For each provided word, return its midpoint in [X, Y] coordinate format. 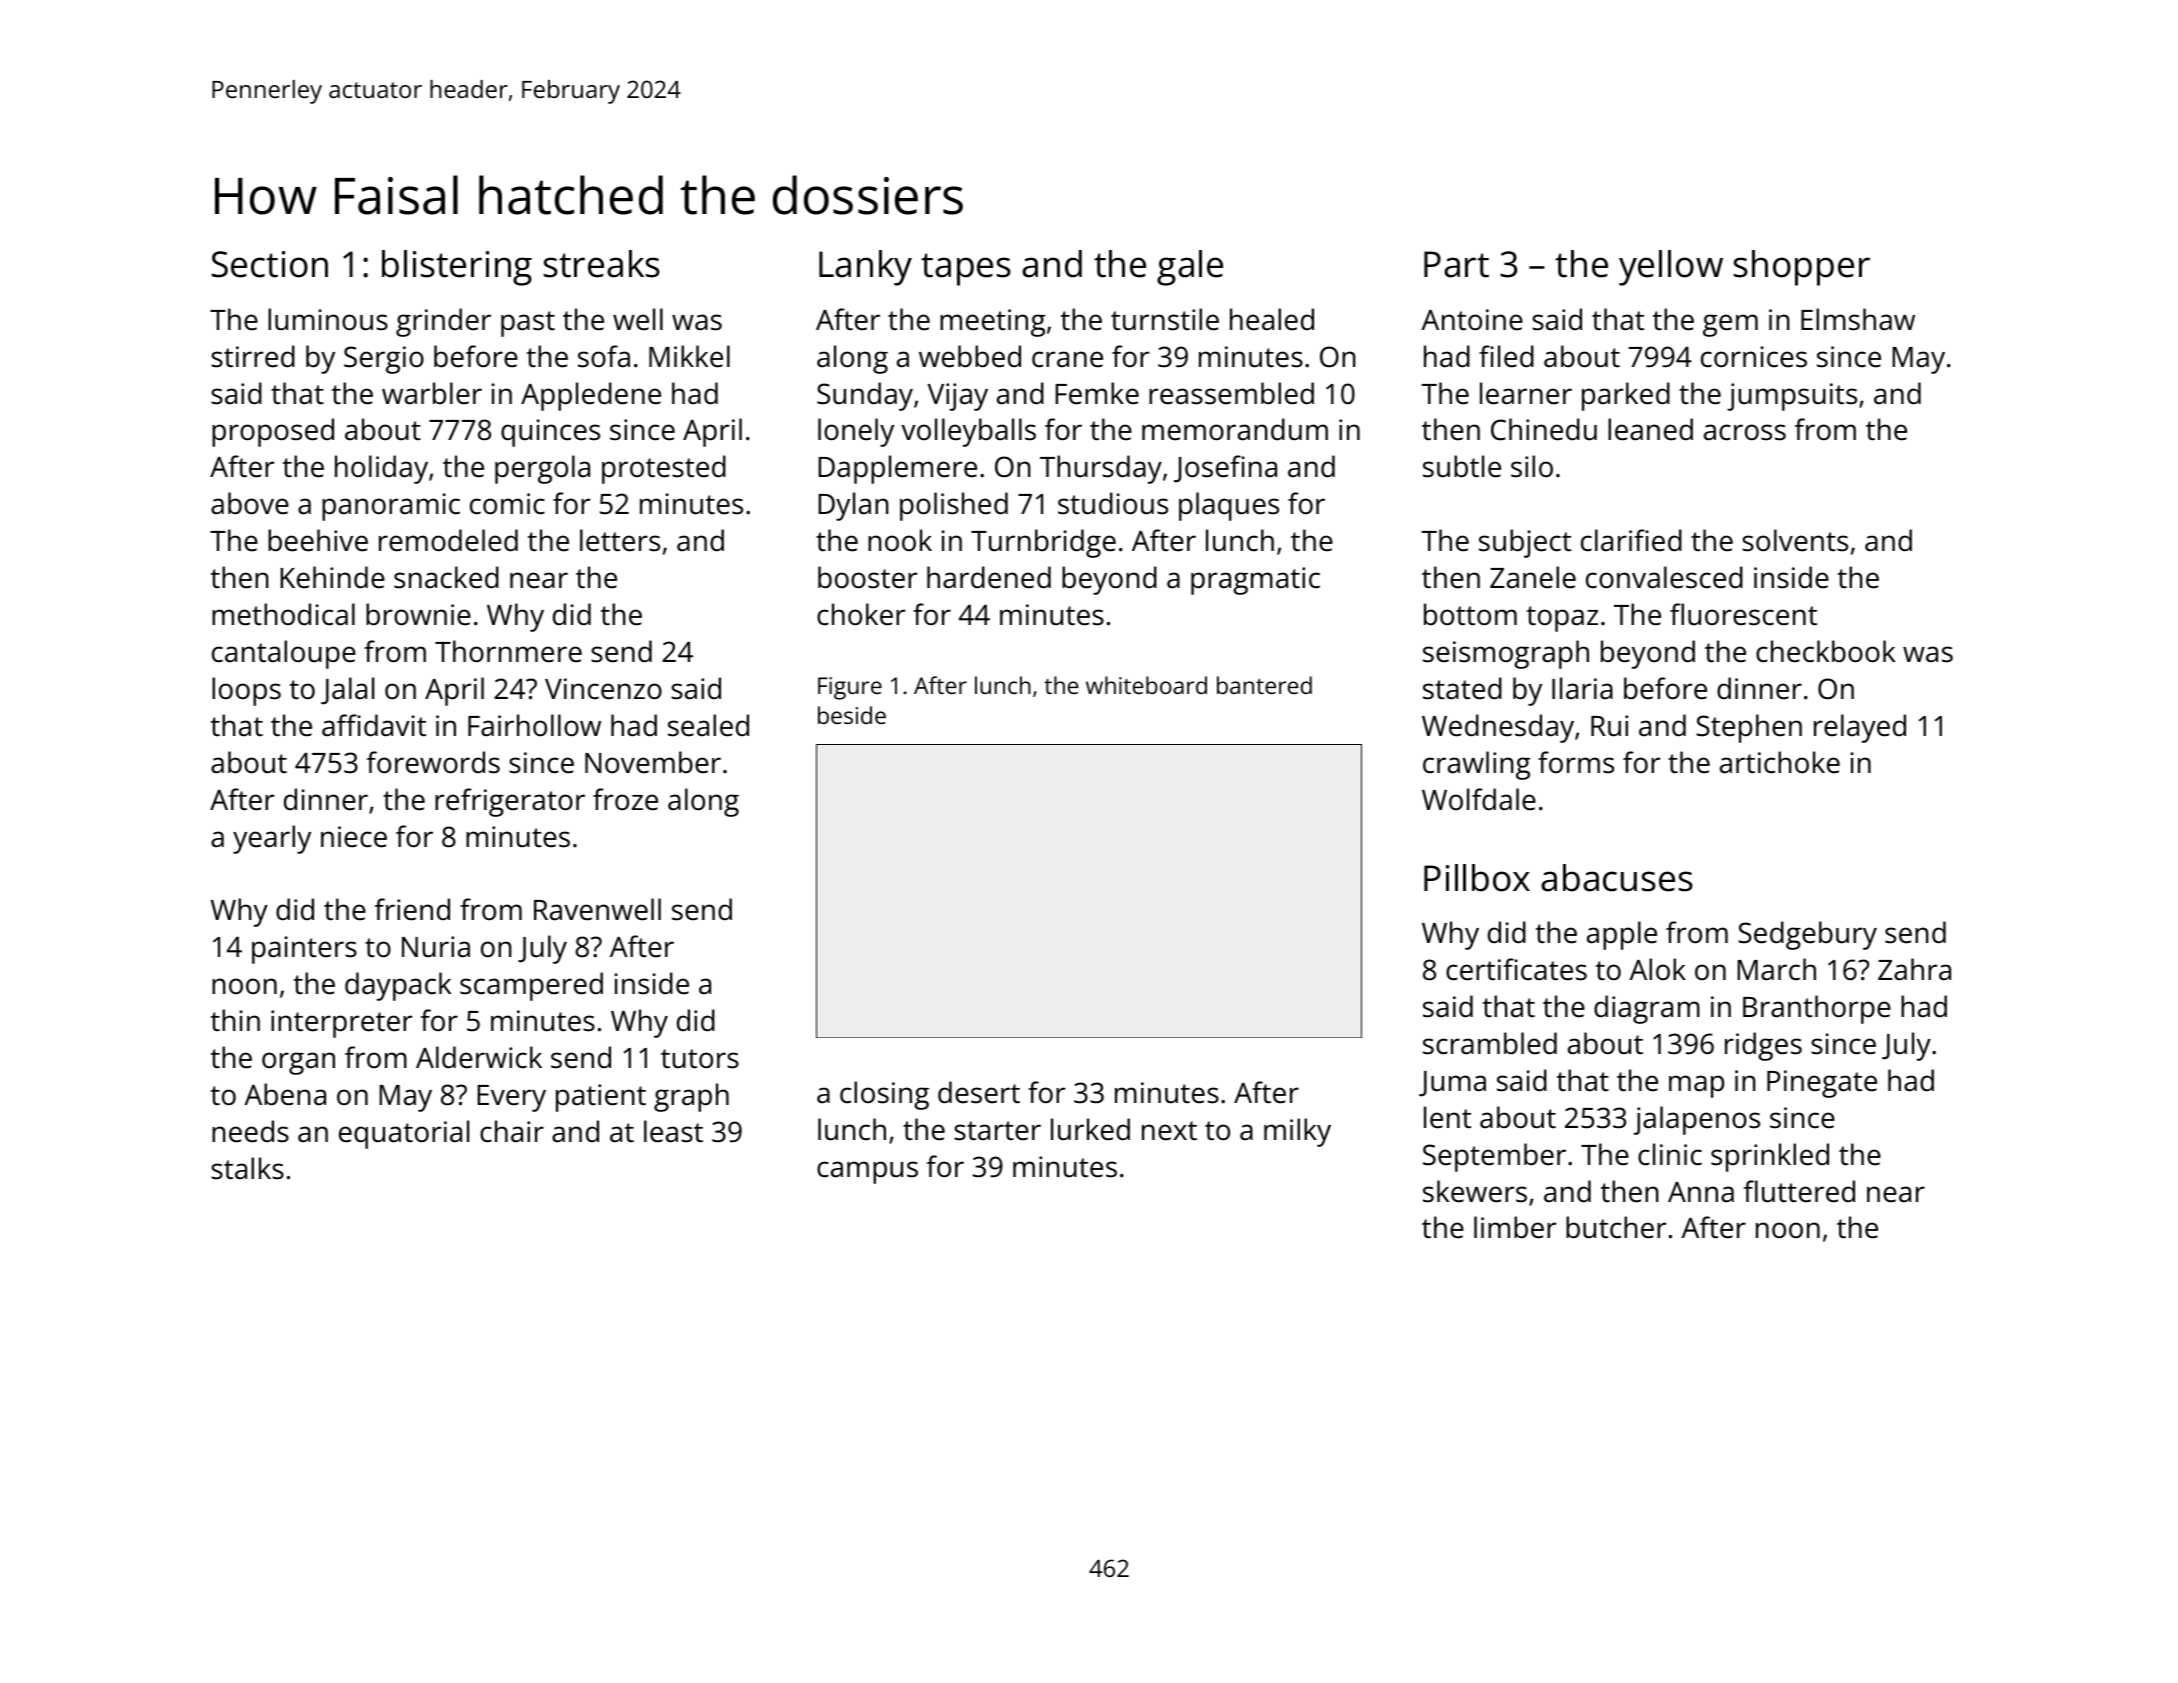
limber [1515, 1227]
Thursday [1101, 469]
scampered [531, 986]
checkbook [1825, 651]
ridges [1763, 1046]
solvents [1795, 540]
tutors [700, 1059]
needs [250, 1131]
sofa [604, 356]
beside [852, 715]
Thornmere [508, 651]
